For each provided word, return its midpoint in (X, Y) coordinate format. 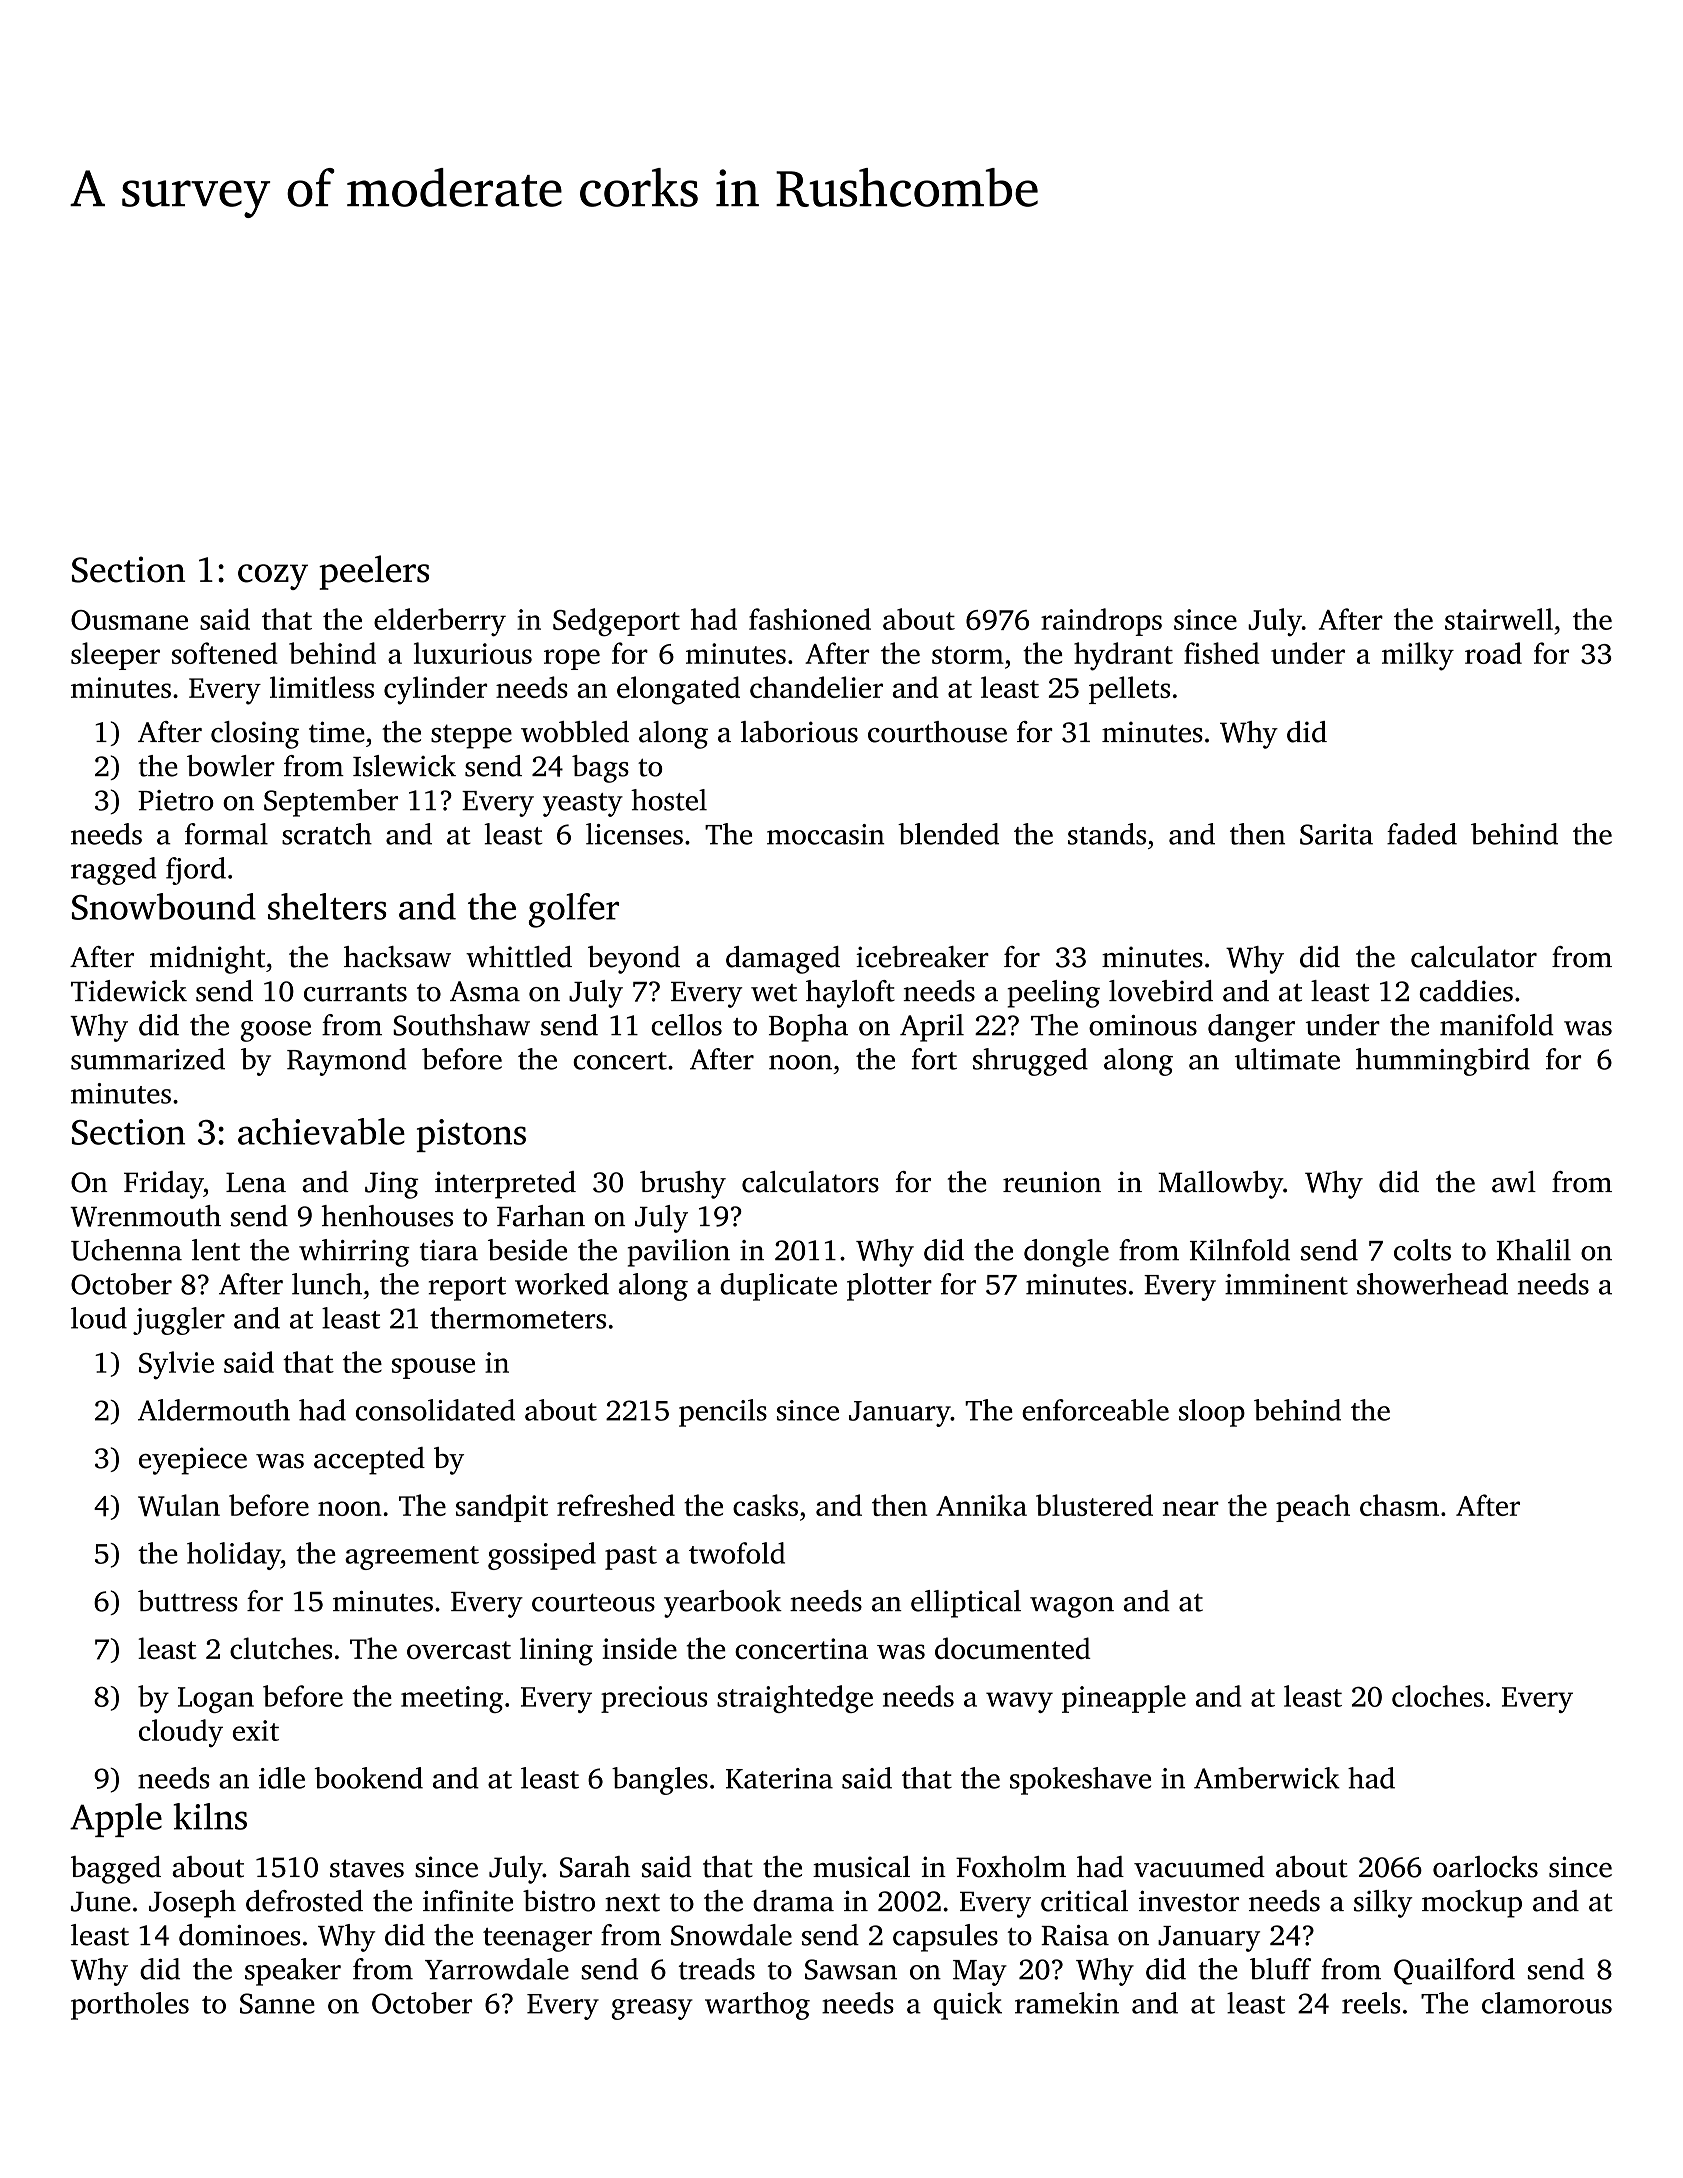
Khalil (1534, 1250)
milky (1418, 656)
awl (1514, 1182)
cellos (686, 1025)
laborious (799, 732)
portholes (130, 2006)
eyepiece (193, 1461)
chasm (1399, 1505)
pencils (723, 1413)
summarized (148, 1059)
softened (225, 653)
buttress (188, 1601)
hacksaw (397, 957)
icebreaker (922, 957)
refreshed (616, 1505)
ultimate (1287, 1059)
